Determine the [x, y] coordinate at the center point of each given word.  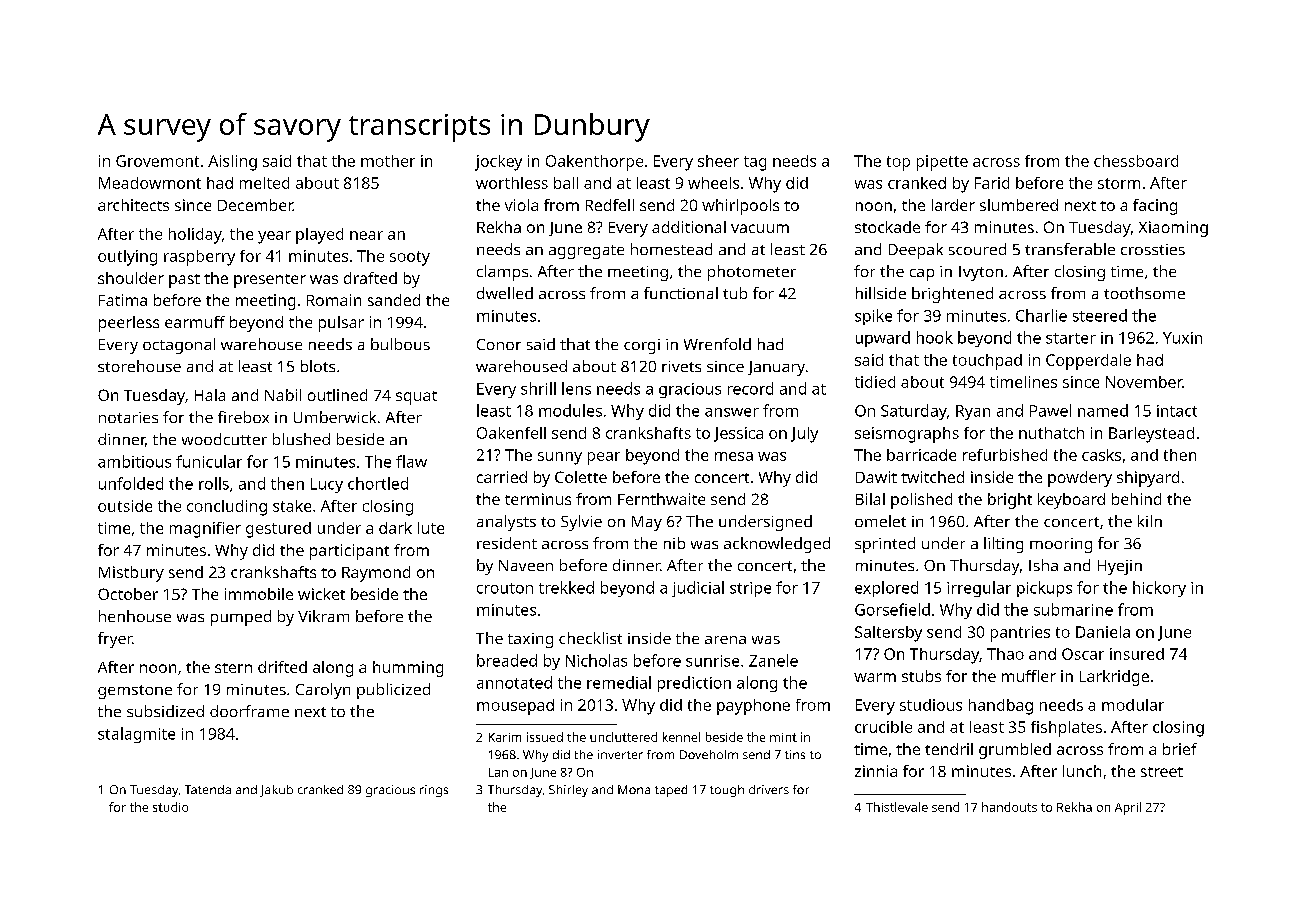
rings [434, 791]
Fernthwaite [661, 499]
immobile [259, 594]
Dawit [876, 477]
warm [875, 677]
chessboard [1136, 161]
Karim [505, 737]
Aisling [232, 163]
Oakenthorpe [594, 163]
